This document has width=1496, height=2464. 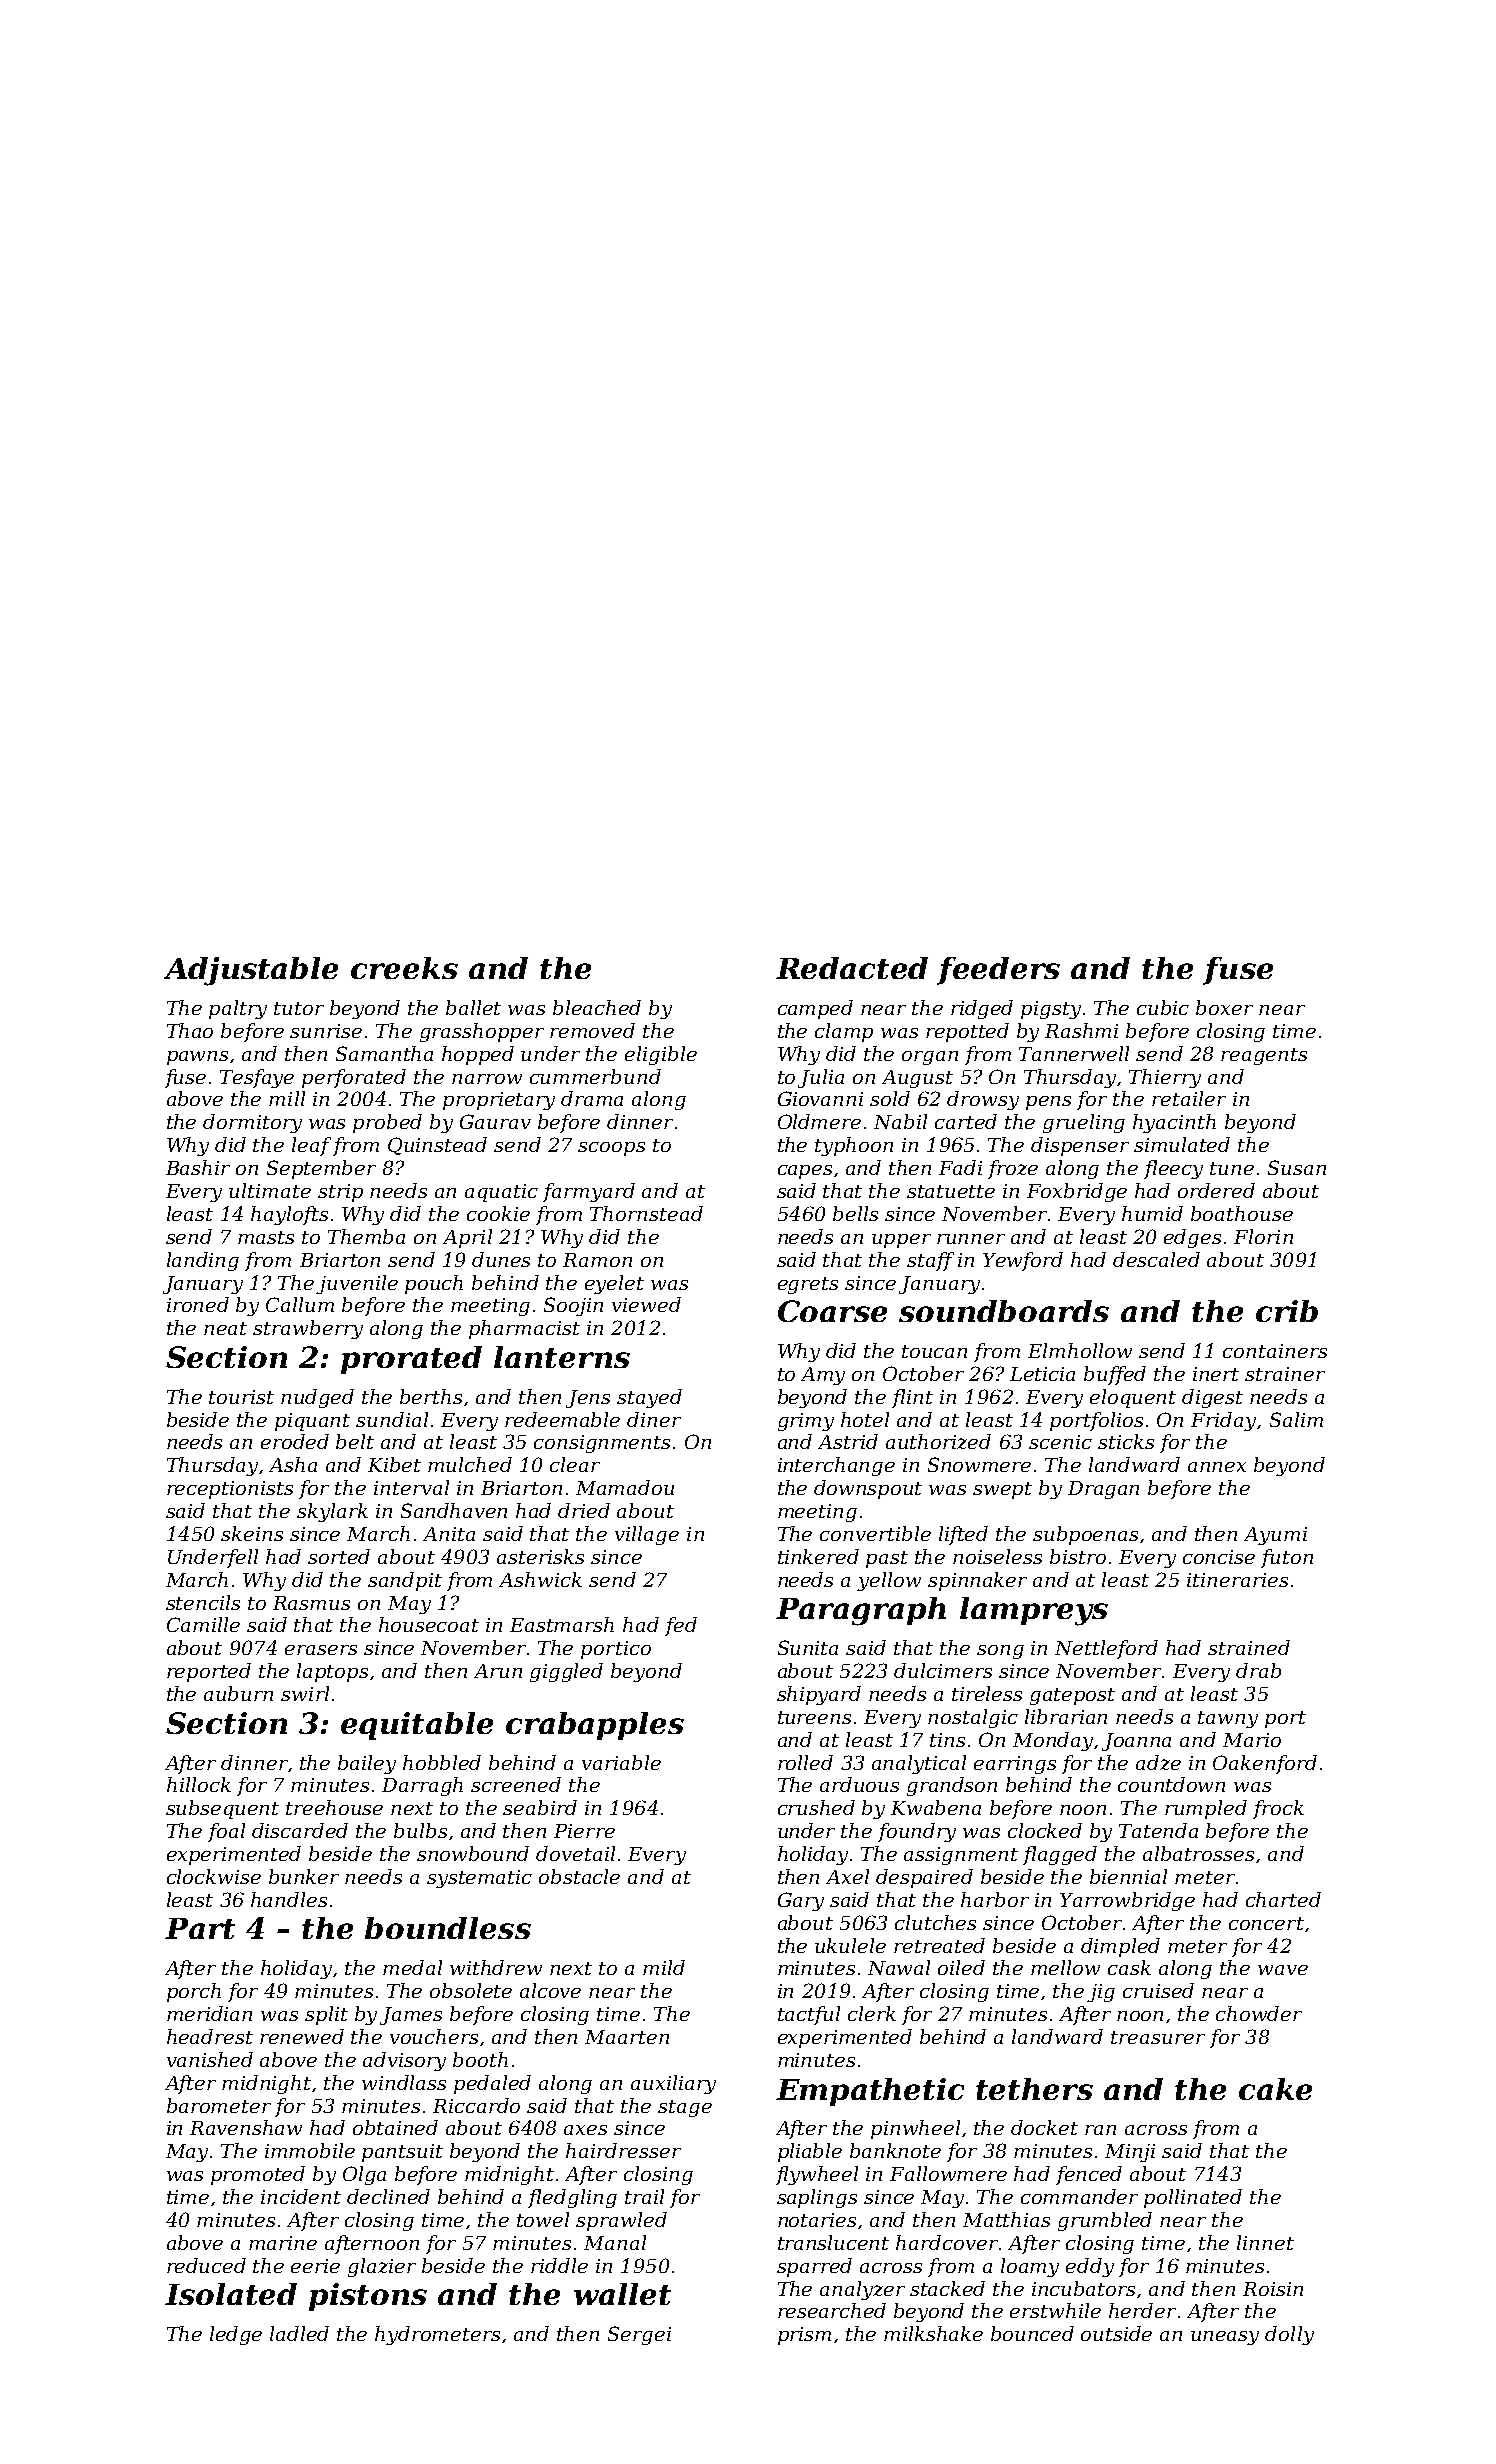 I want to click on clockwise, so click(x=214, y=1876).
